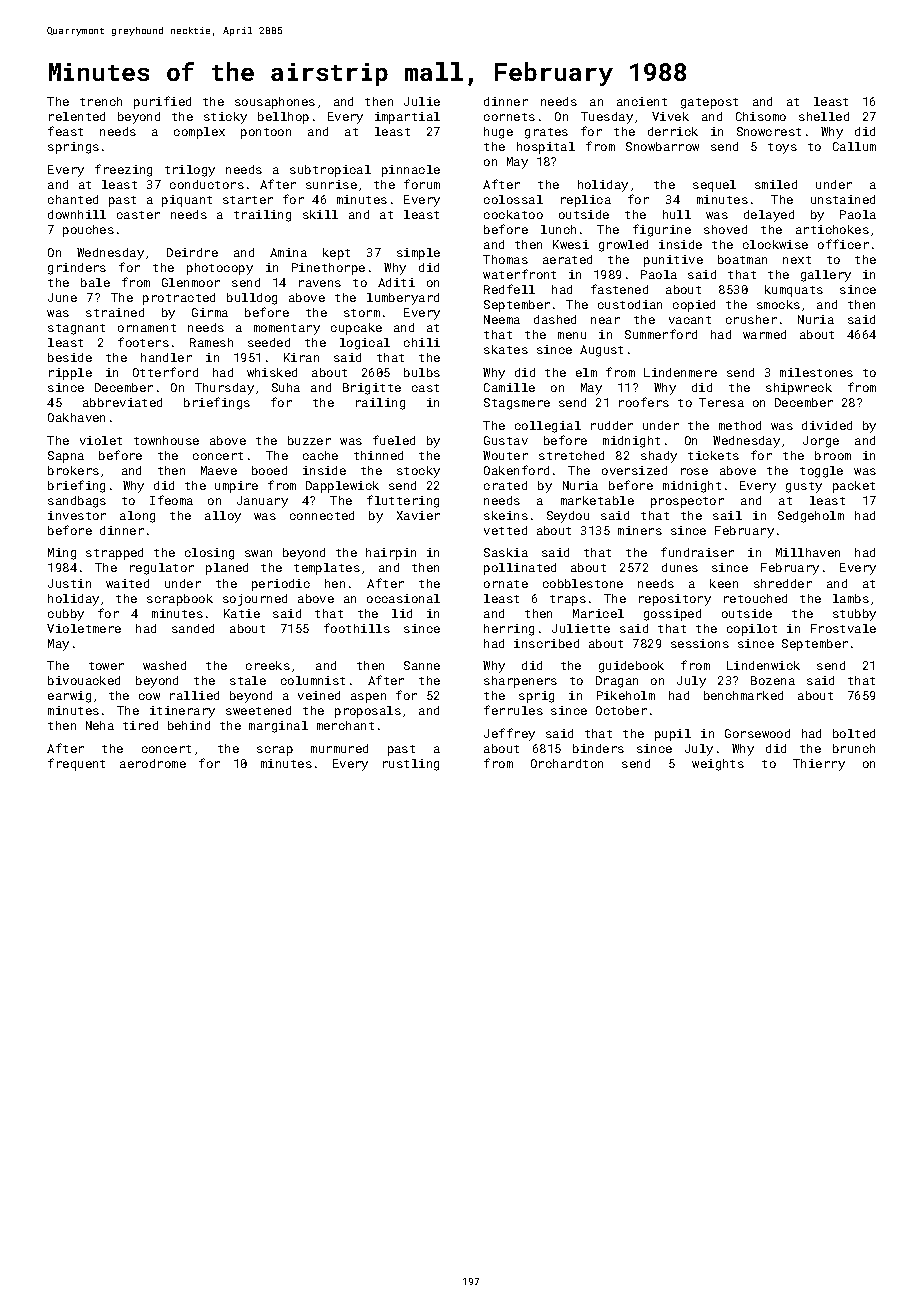  I want to click on elm, so click(586, 372).
